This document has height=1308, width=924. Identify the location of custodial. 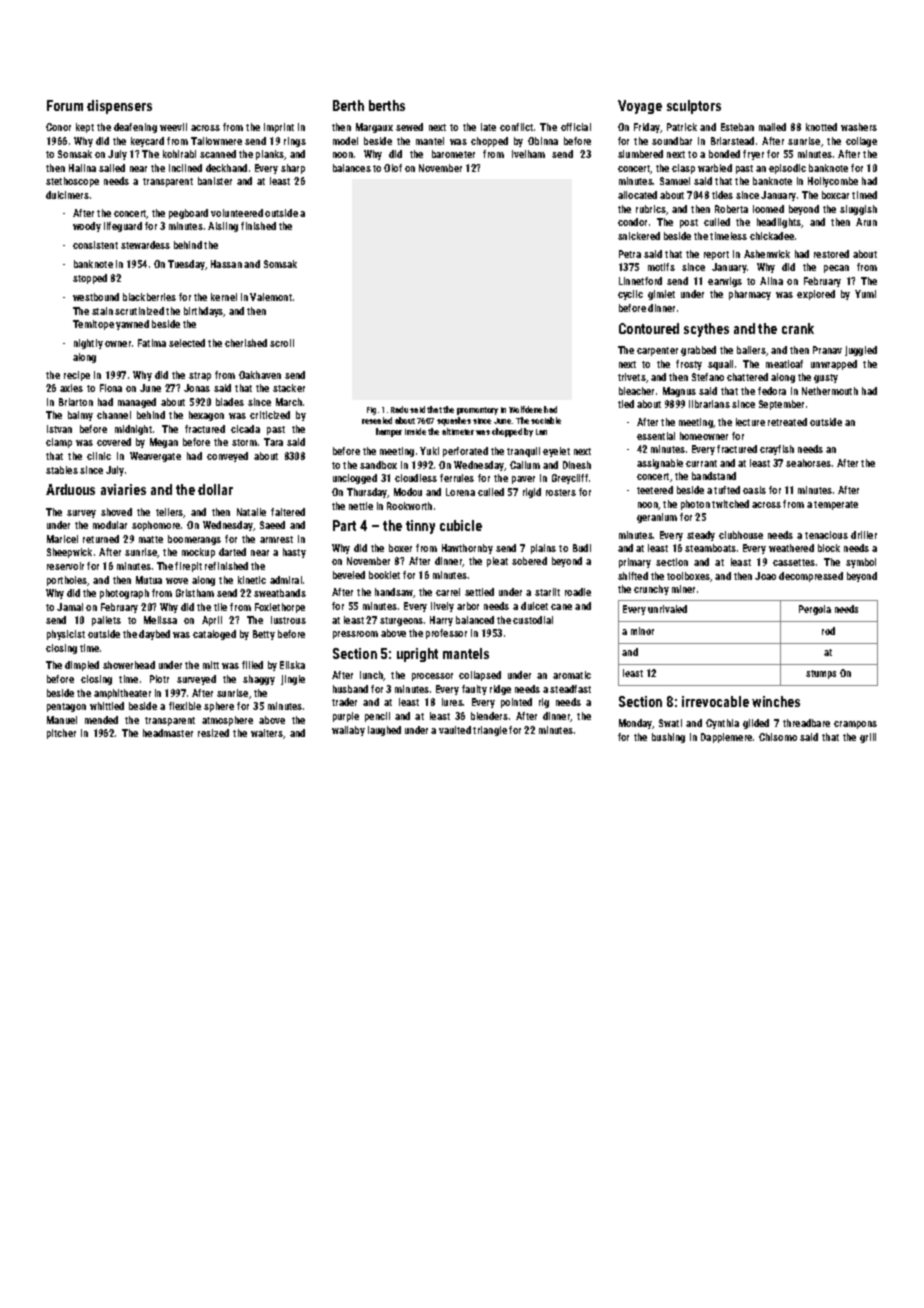
(533, 620).
